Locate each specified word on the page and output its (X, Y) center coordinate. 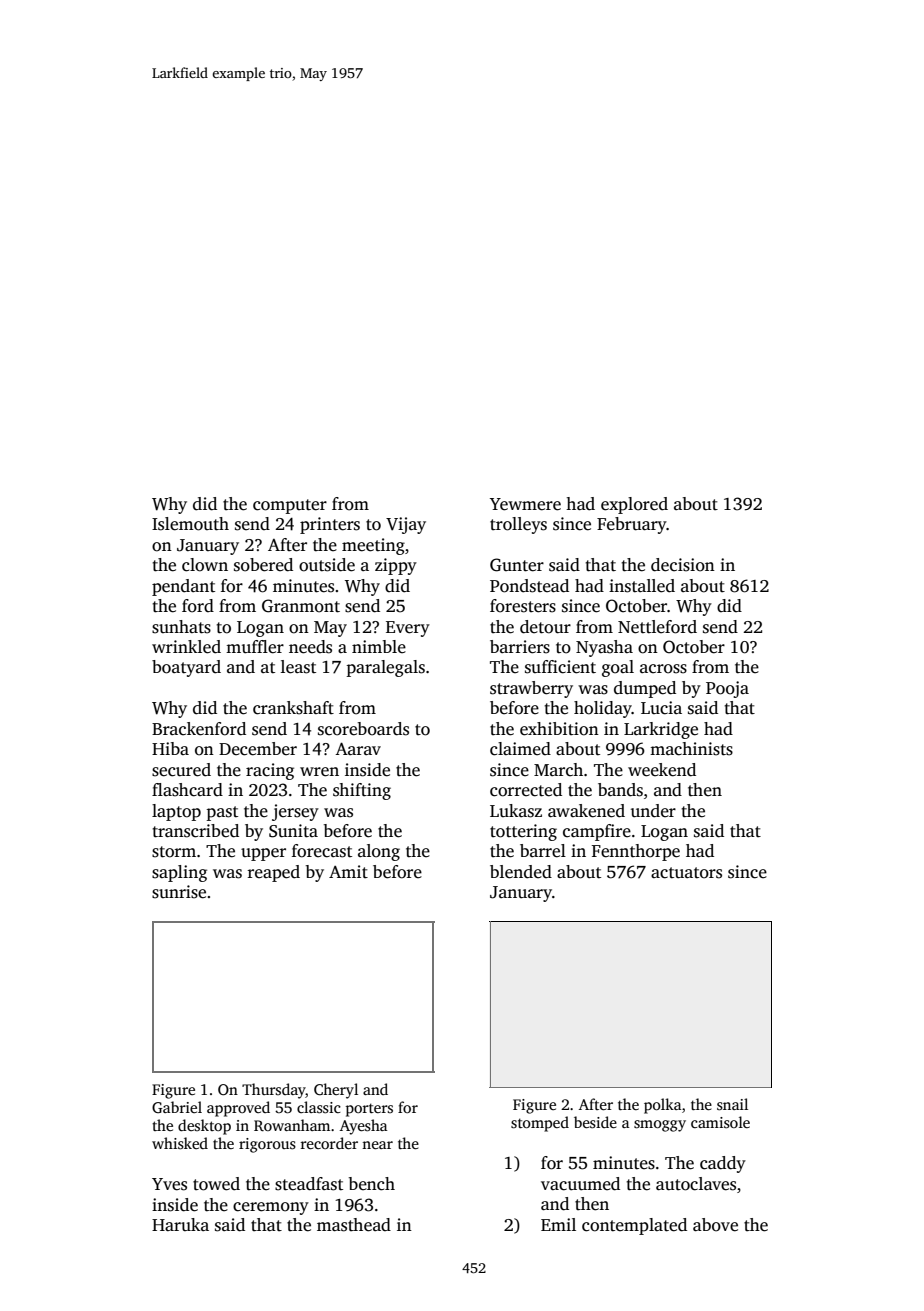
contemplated (634, 1226)
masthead (354, 1225)
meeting (373, 546)
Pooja (727, 689)
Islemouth (190, 524)
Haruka (180, 1224)
